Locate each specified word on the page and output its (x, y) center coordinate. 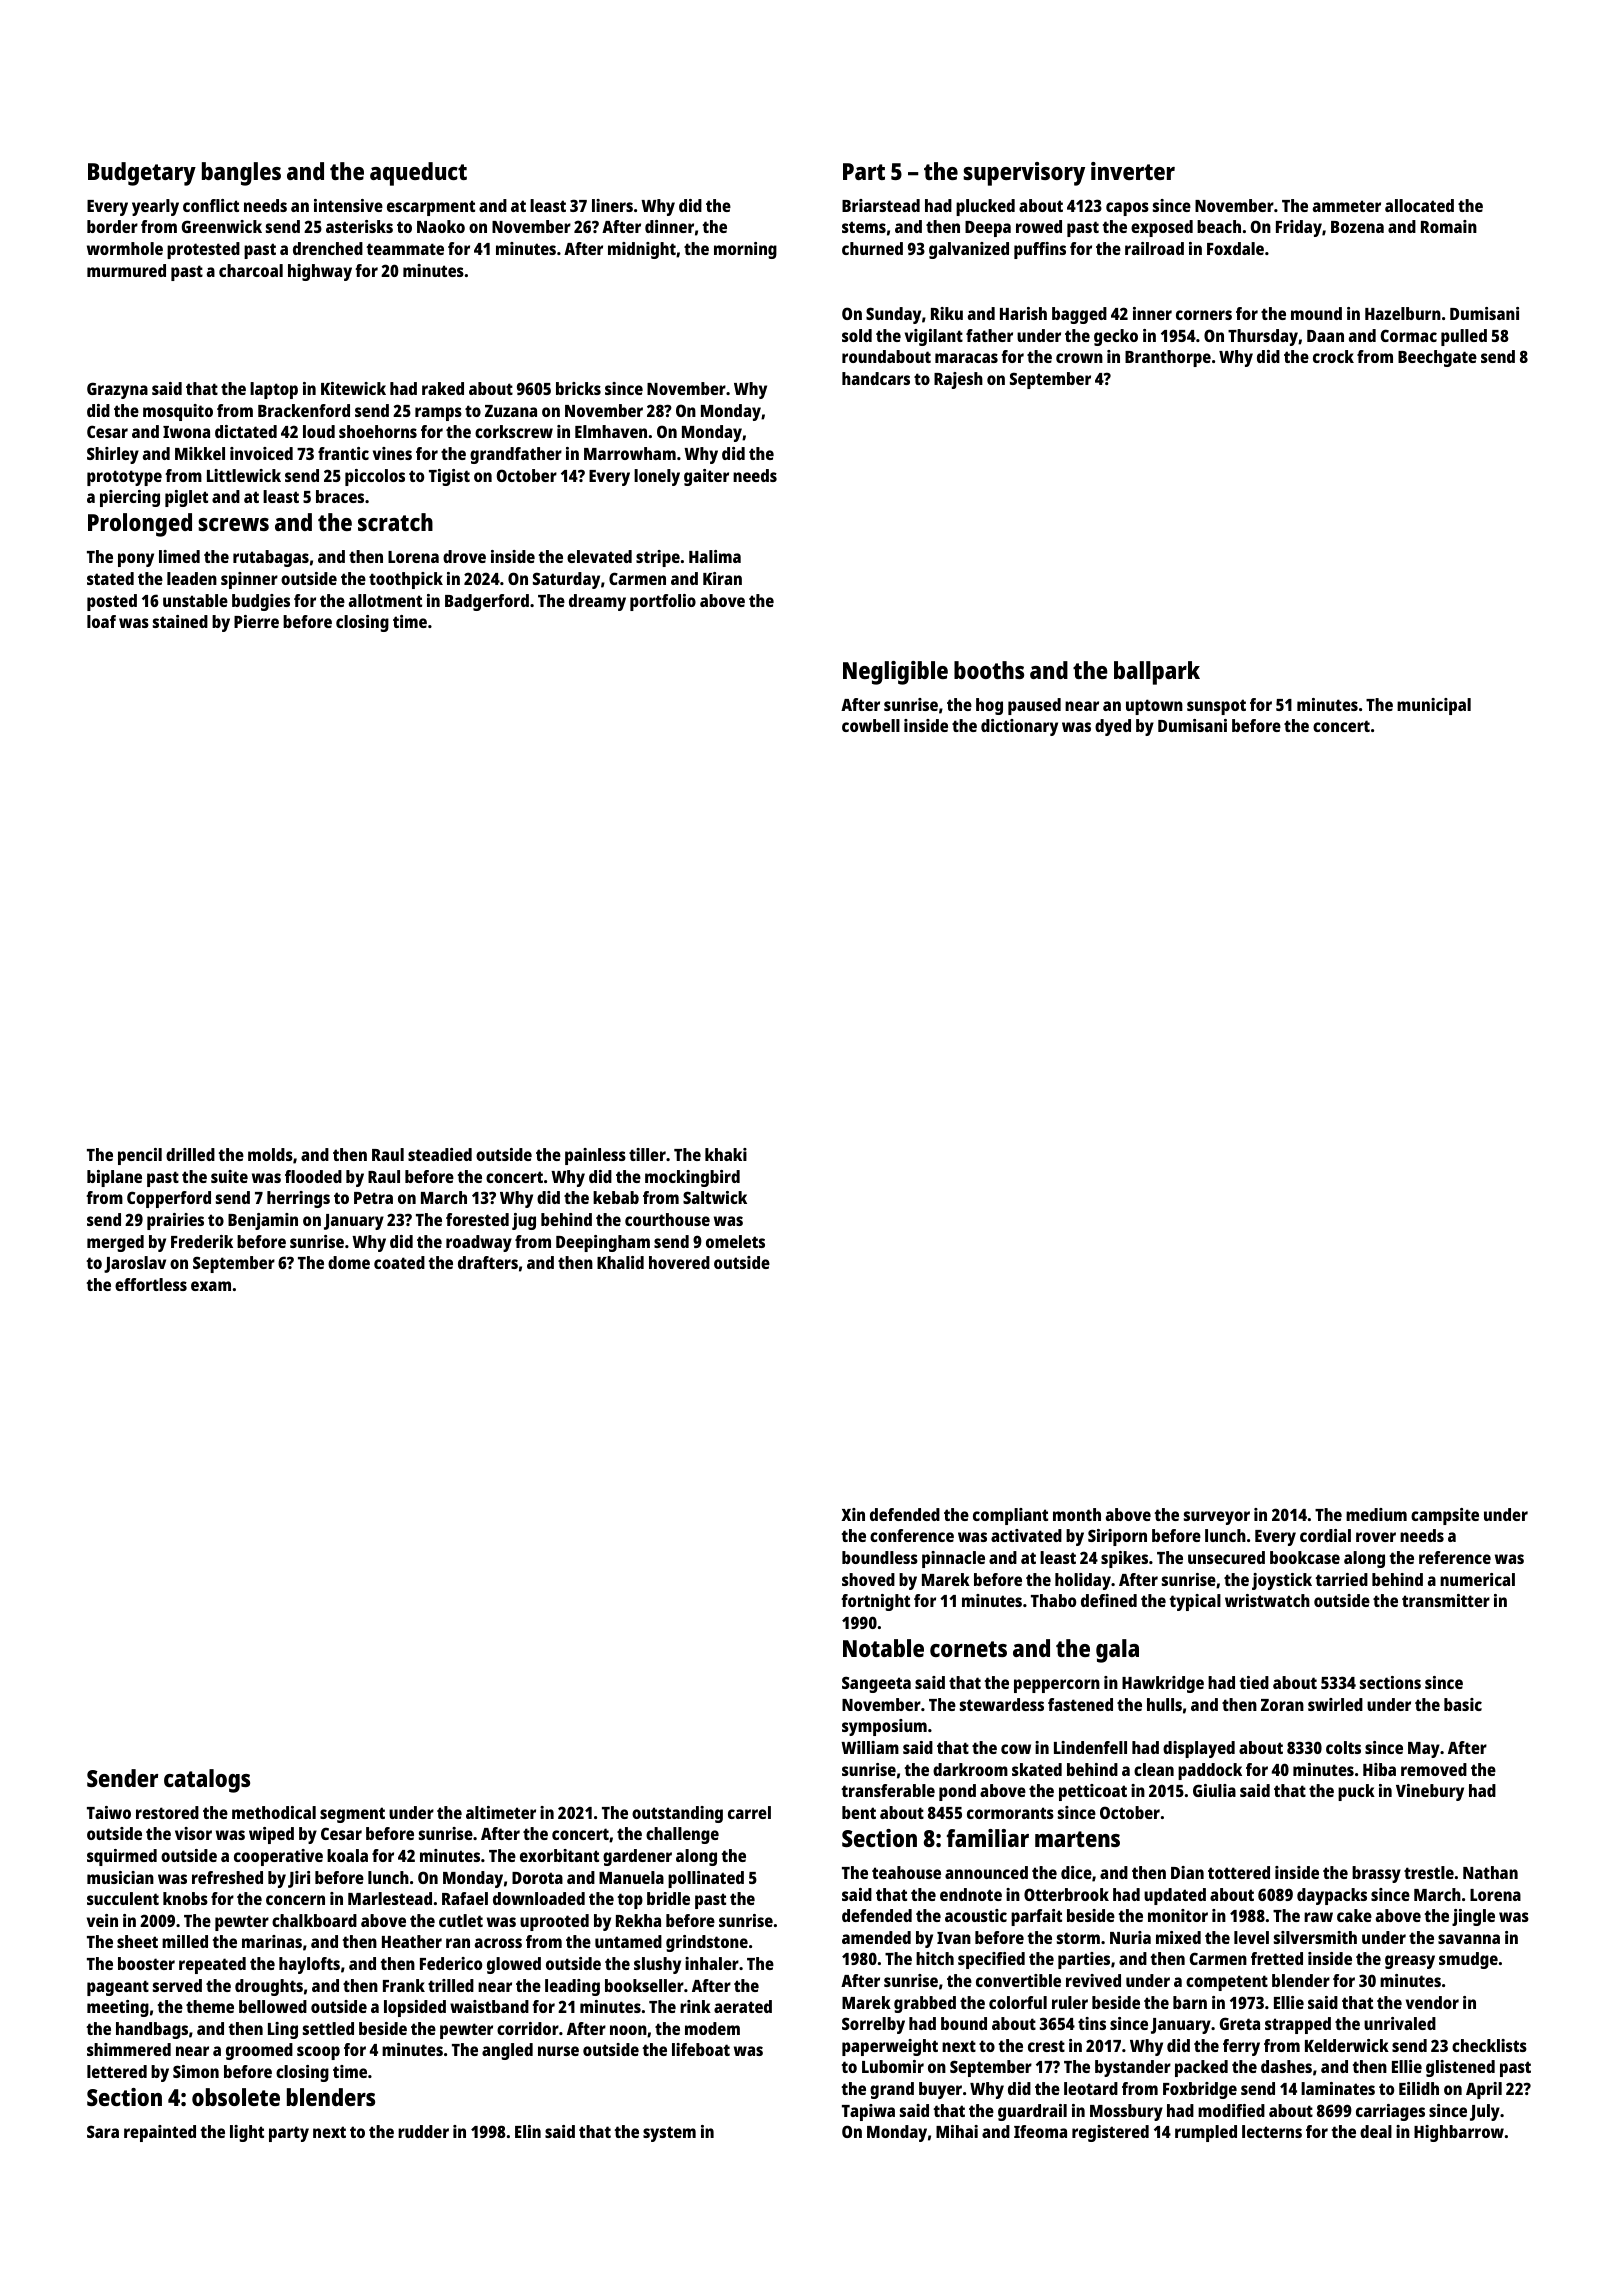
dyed (1113, 727)
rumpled (1206, 2133)
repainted (160, 2133)
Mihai (957, 2131)
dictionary (1019, 727)
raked (443, 388)
